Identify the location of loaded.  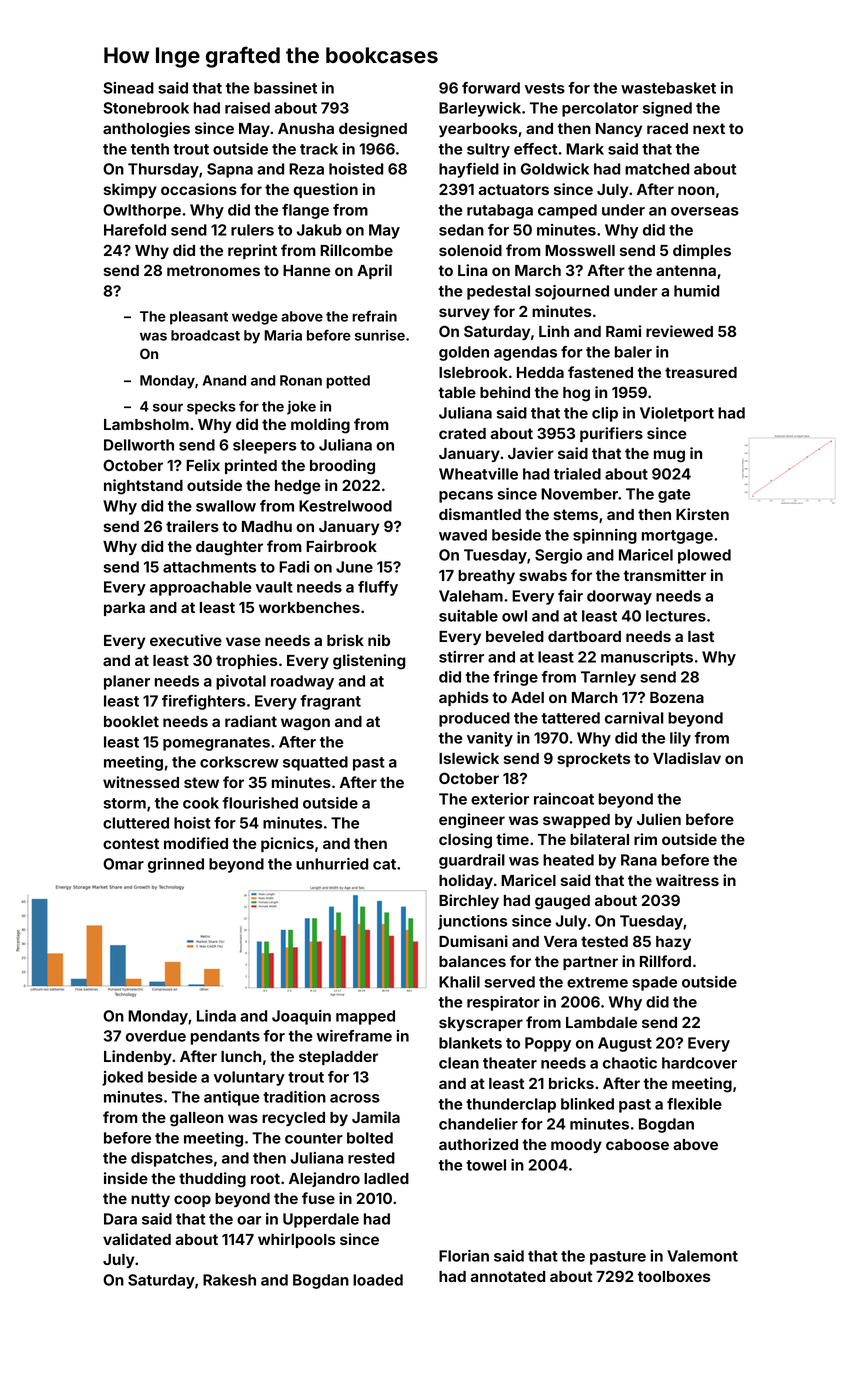
(378, 1280).
